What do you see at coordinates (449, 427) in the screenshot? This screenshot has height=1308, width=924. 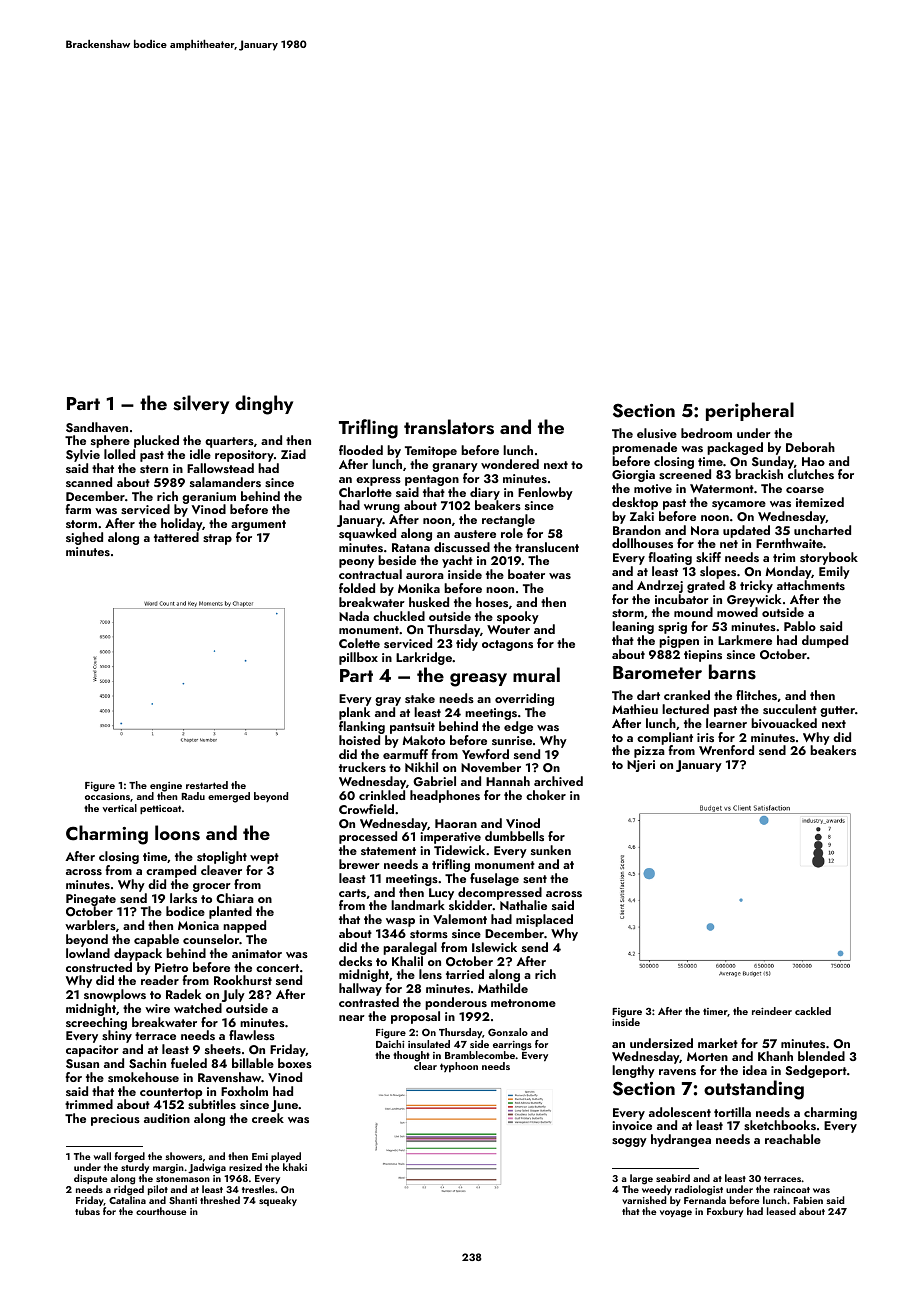 I see `translators` at bounding box center [449, 427].
